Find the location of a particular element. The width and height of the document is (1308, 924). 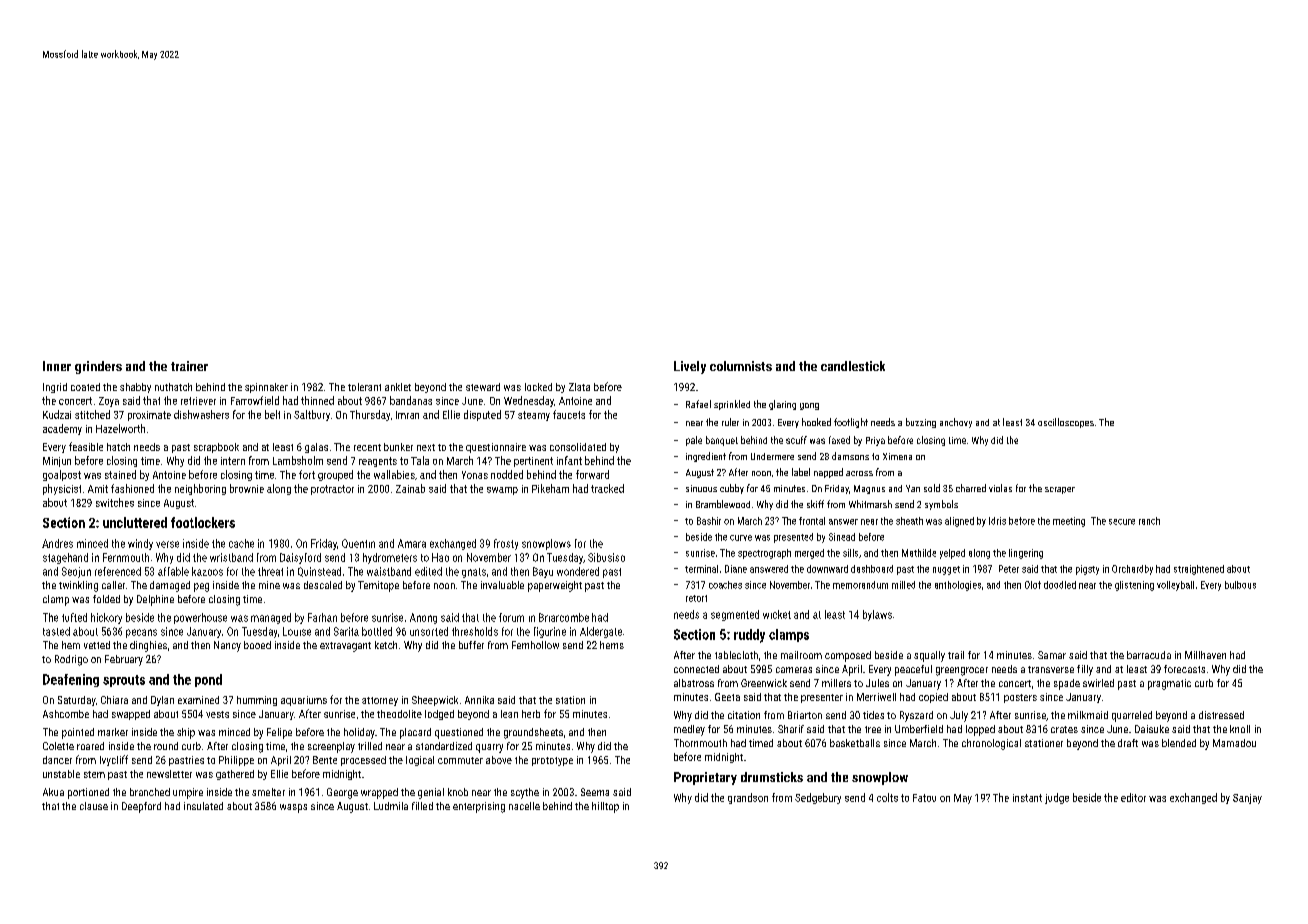

Lively is located at coordinates (690, 367).
